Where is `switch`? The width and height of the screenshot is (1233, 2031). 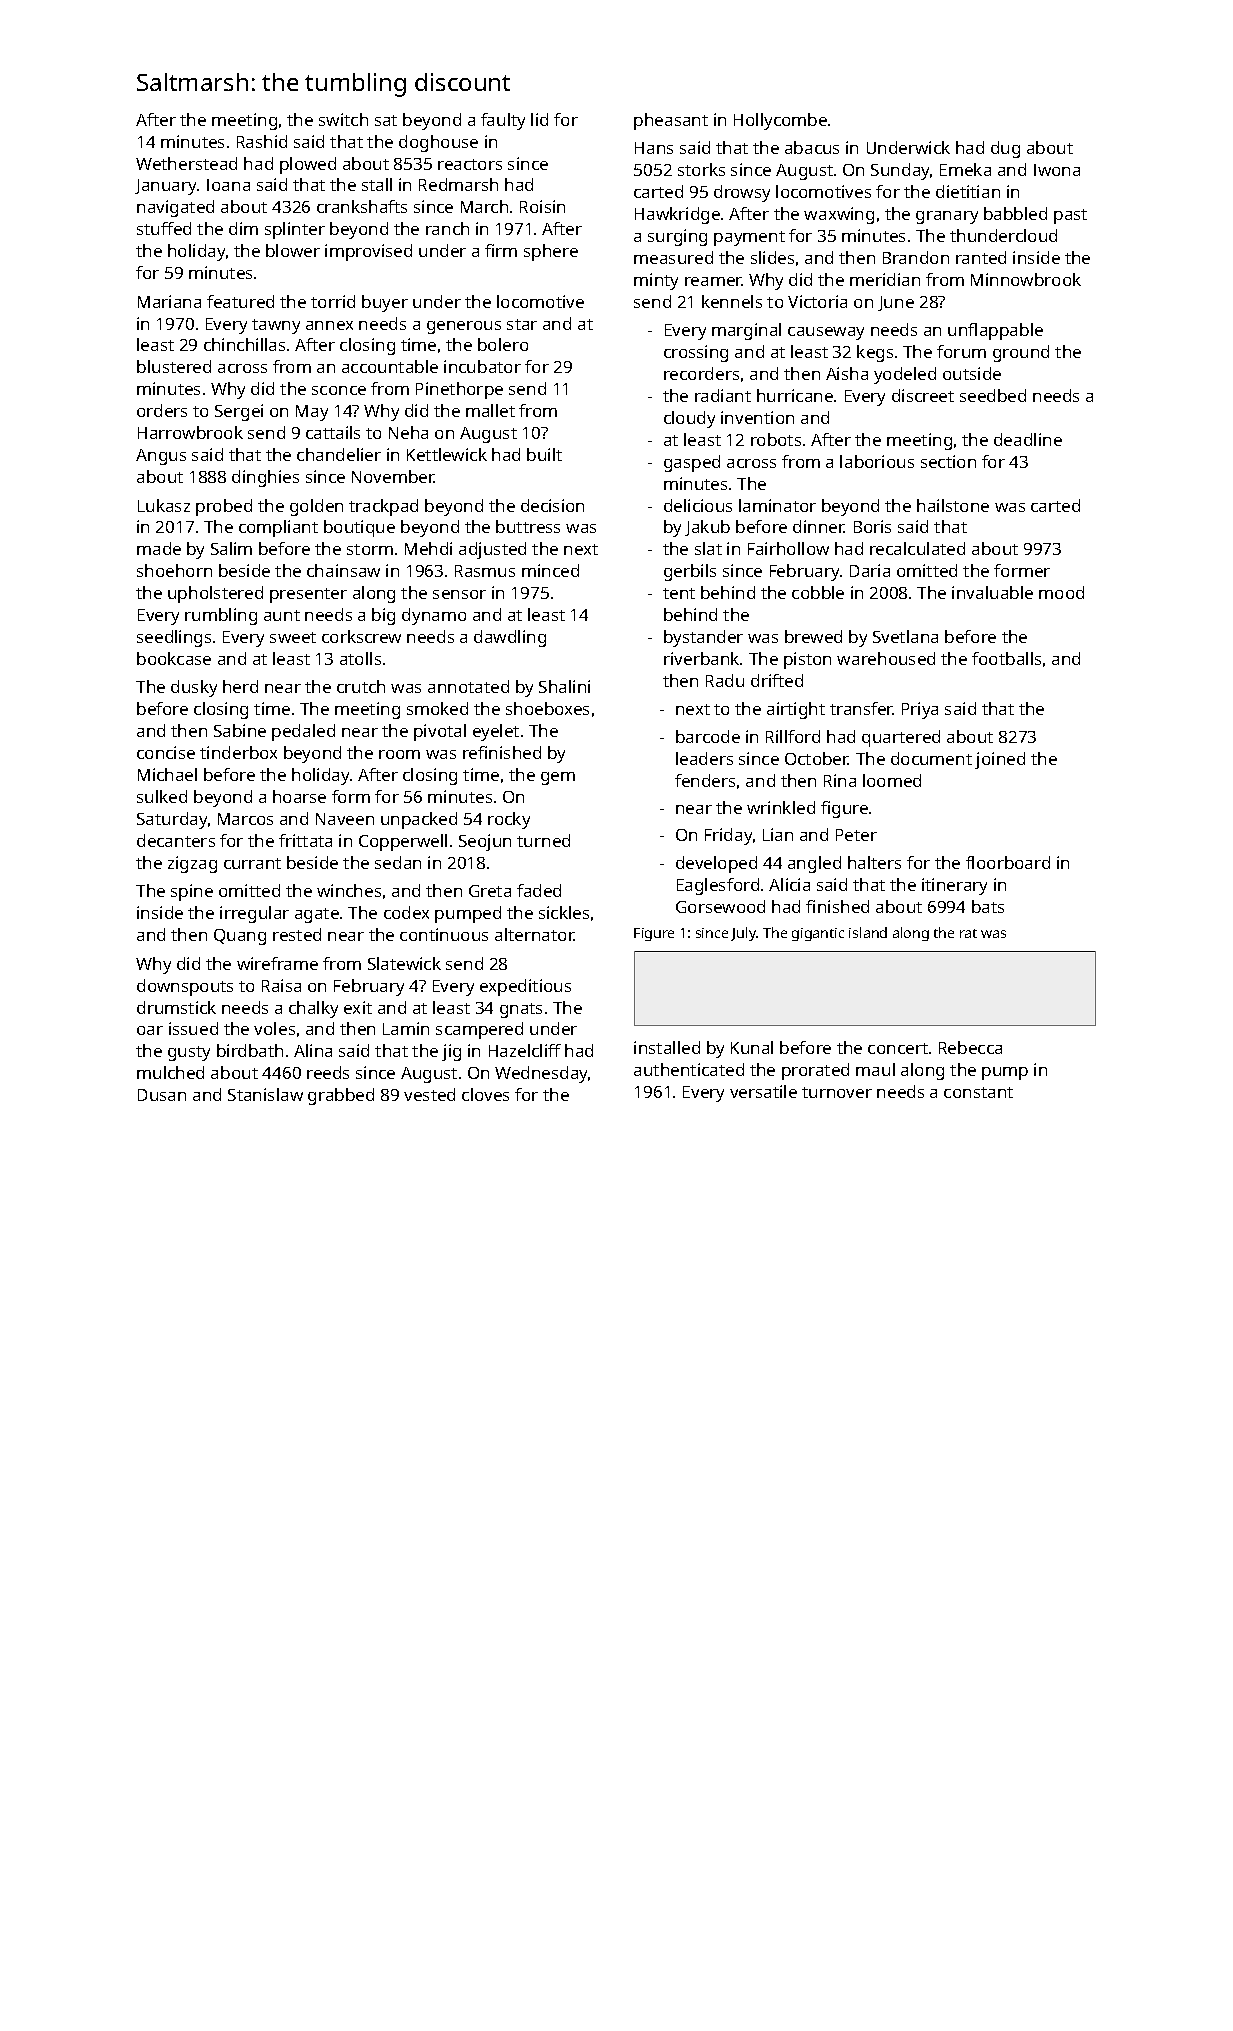 switch is located at coordinates (343, 119).
